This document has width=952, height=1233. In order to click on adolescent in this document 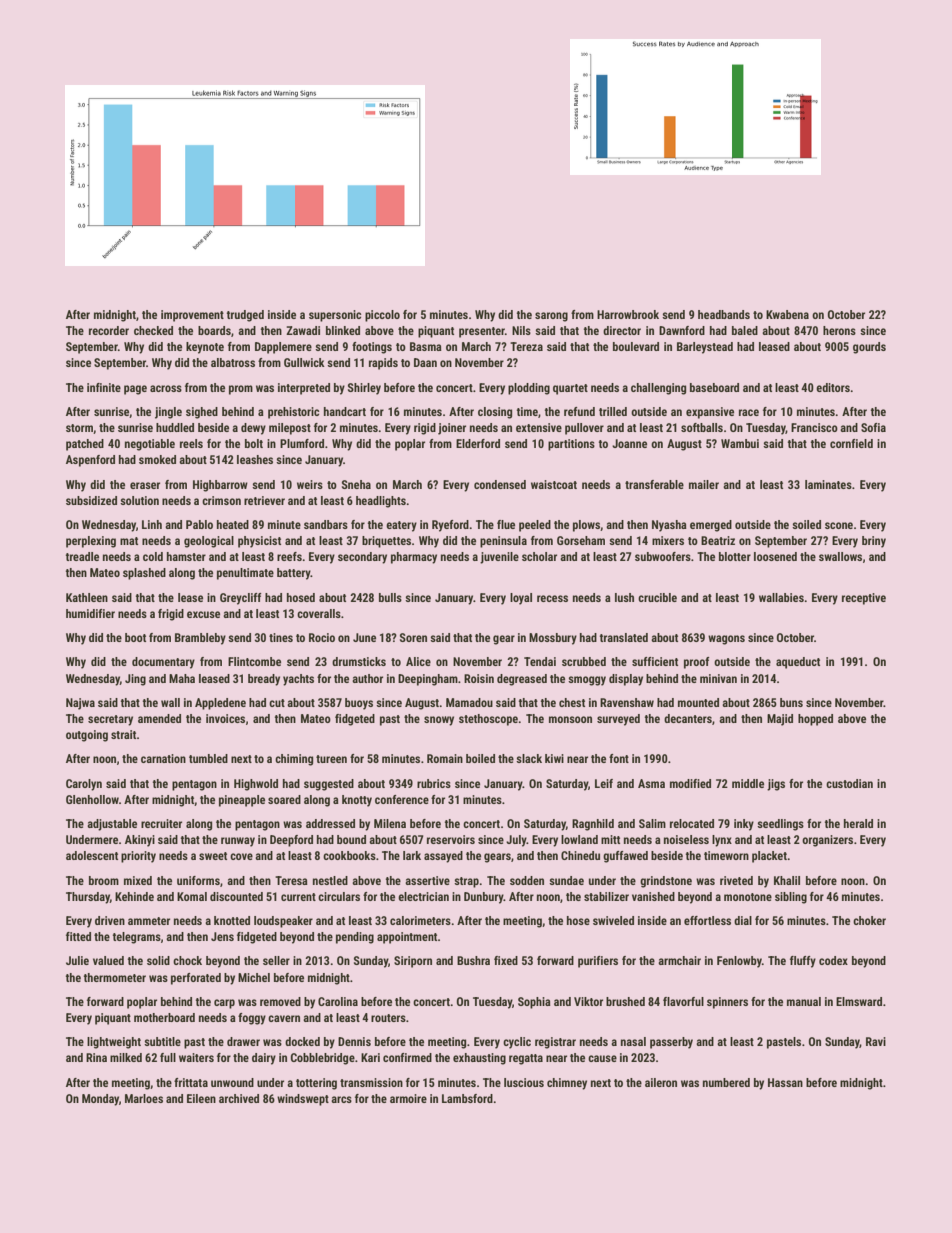, I will do `click(92, 855)`.
